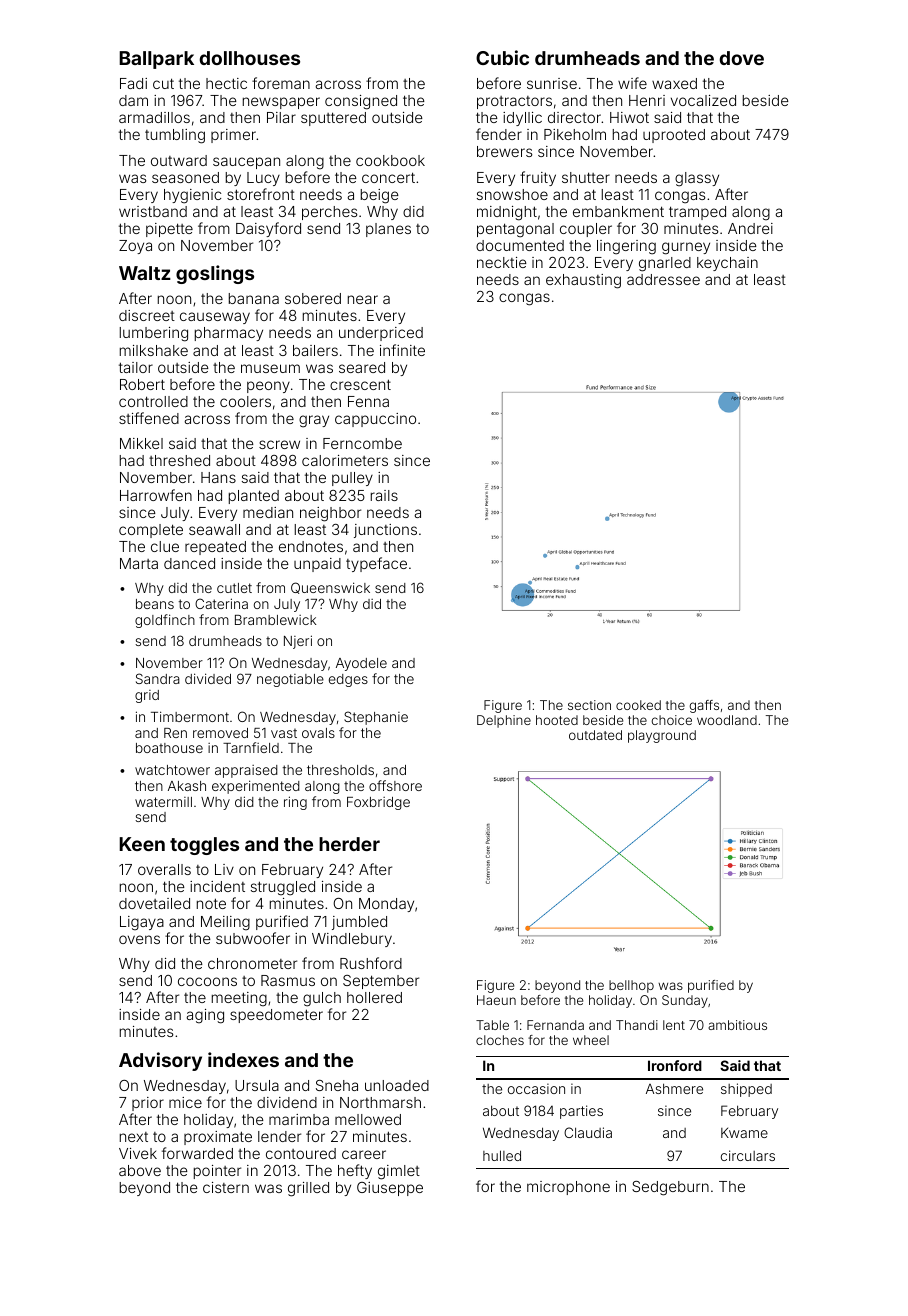  Describe the element at coordinates (502, 57) in the page. I see `Cubic` at that location.
